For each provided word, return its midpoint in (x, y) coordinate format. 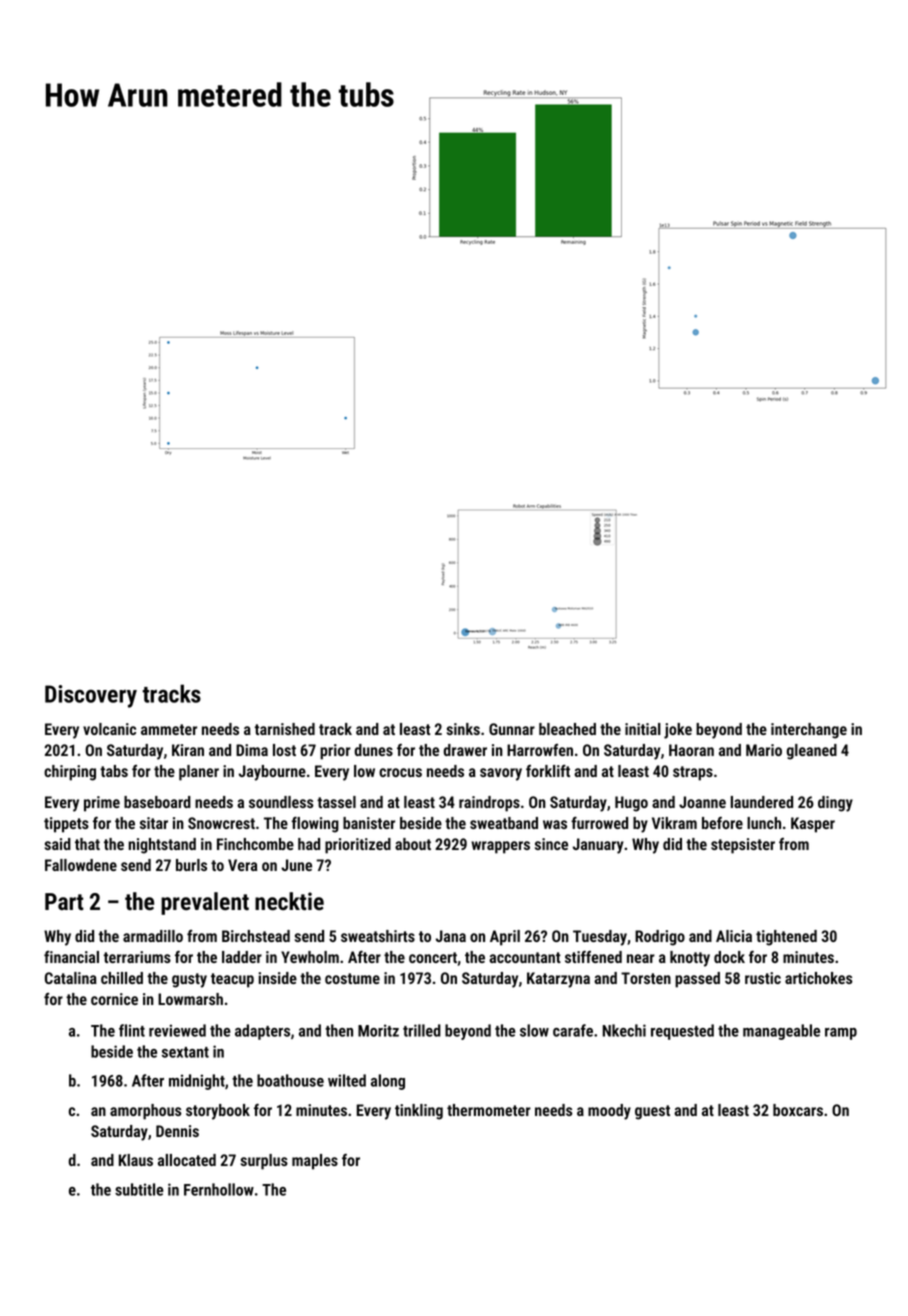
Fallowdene (81, 865)
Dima (252, 750)
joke (678, 731)
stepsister (743, 846)
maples (315, 1162)
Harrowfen (540, 750)
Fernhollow (219, 1189)
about (413, 844)
